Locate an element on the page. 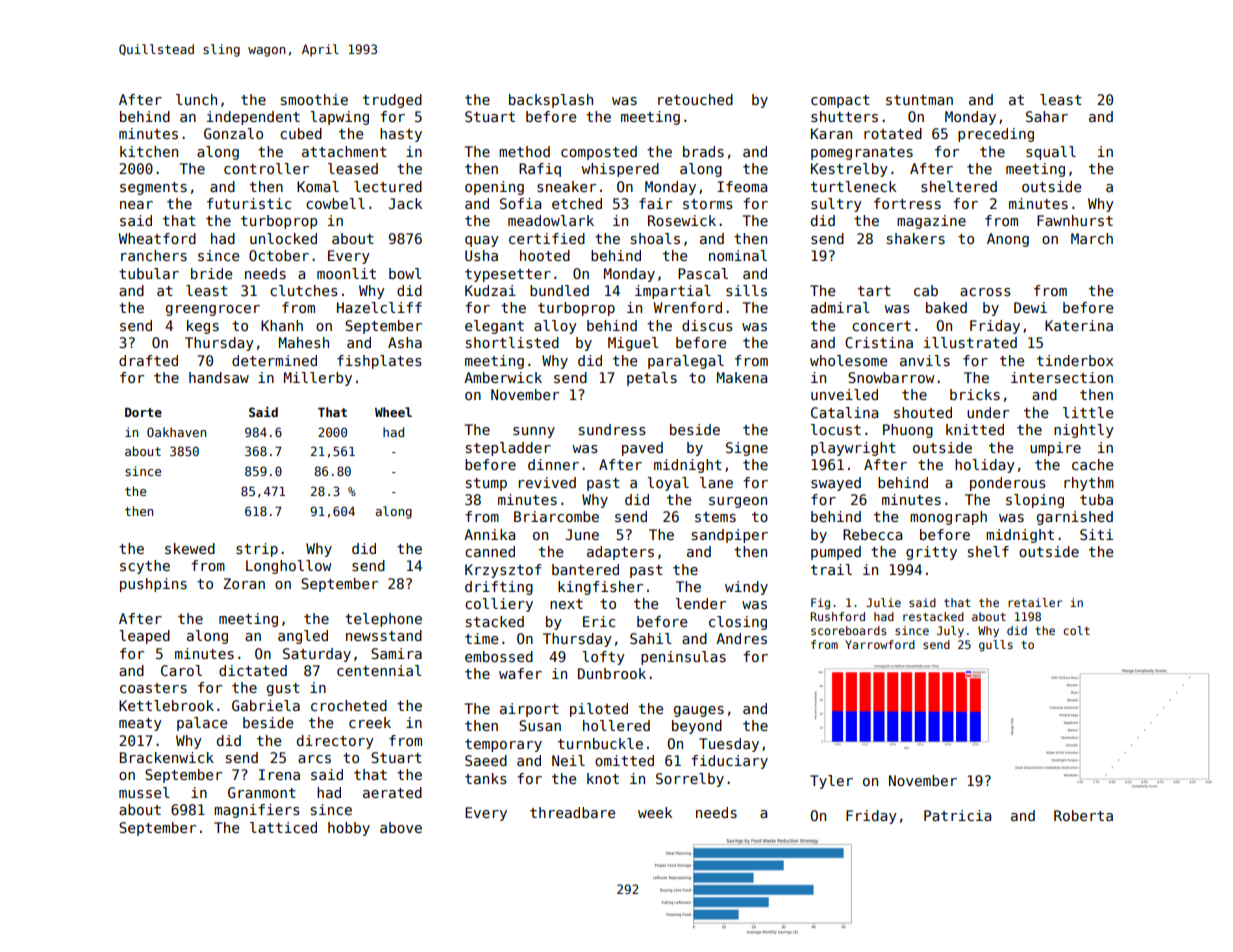 Image resolution: width=1233 pixels, height=952 pixels. pushpins is located at coordinates (153, 585).
